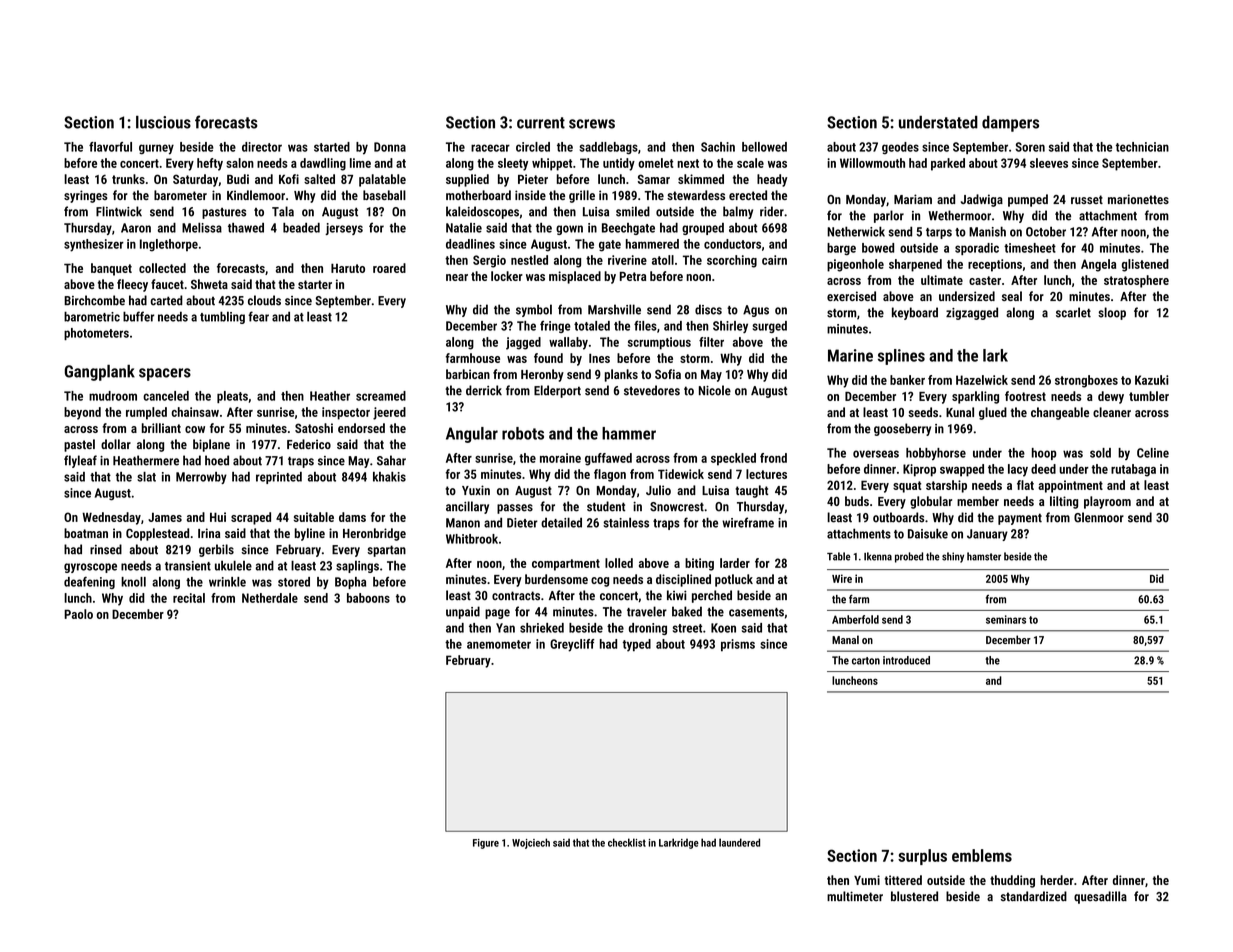 This screenshot has width=1233, height=952. I want to click on keyboard, so click(915, 313).
